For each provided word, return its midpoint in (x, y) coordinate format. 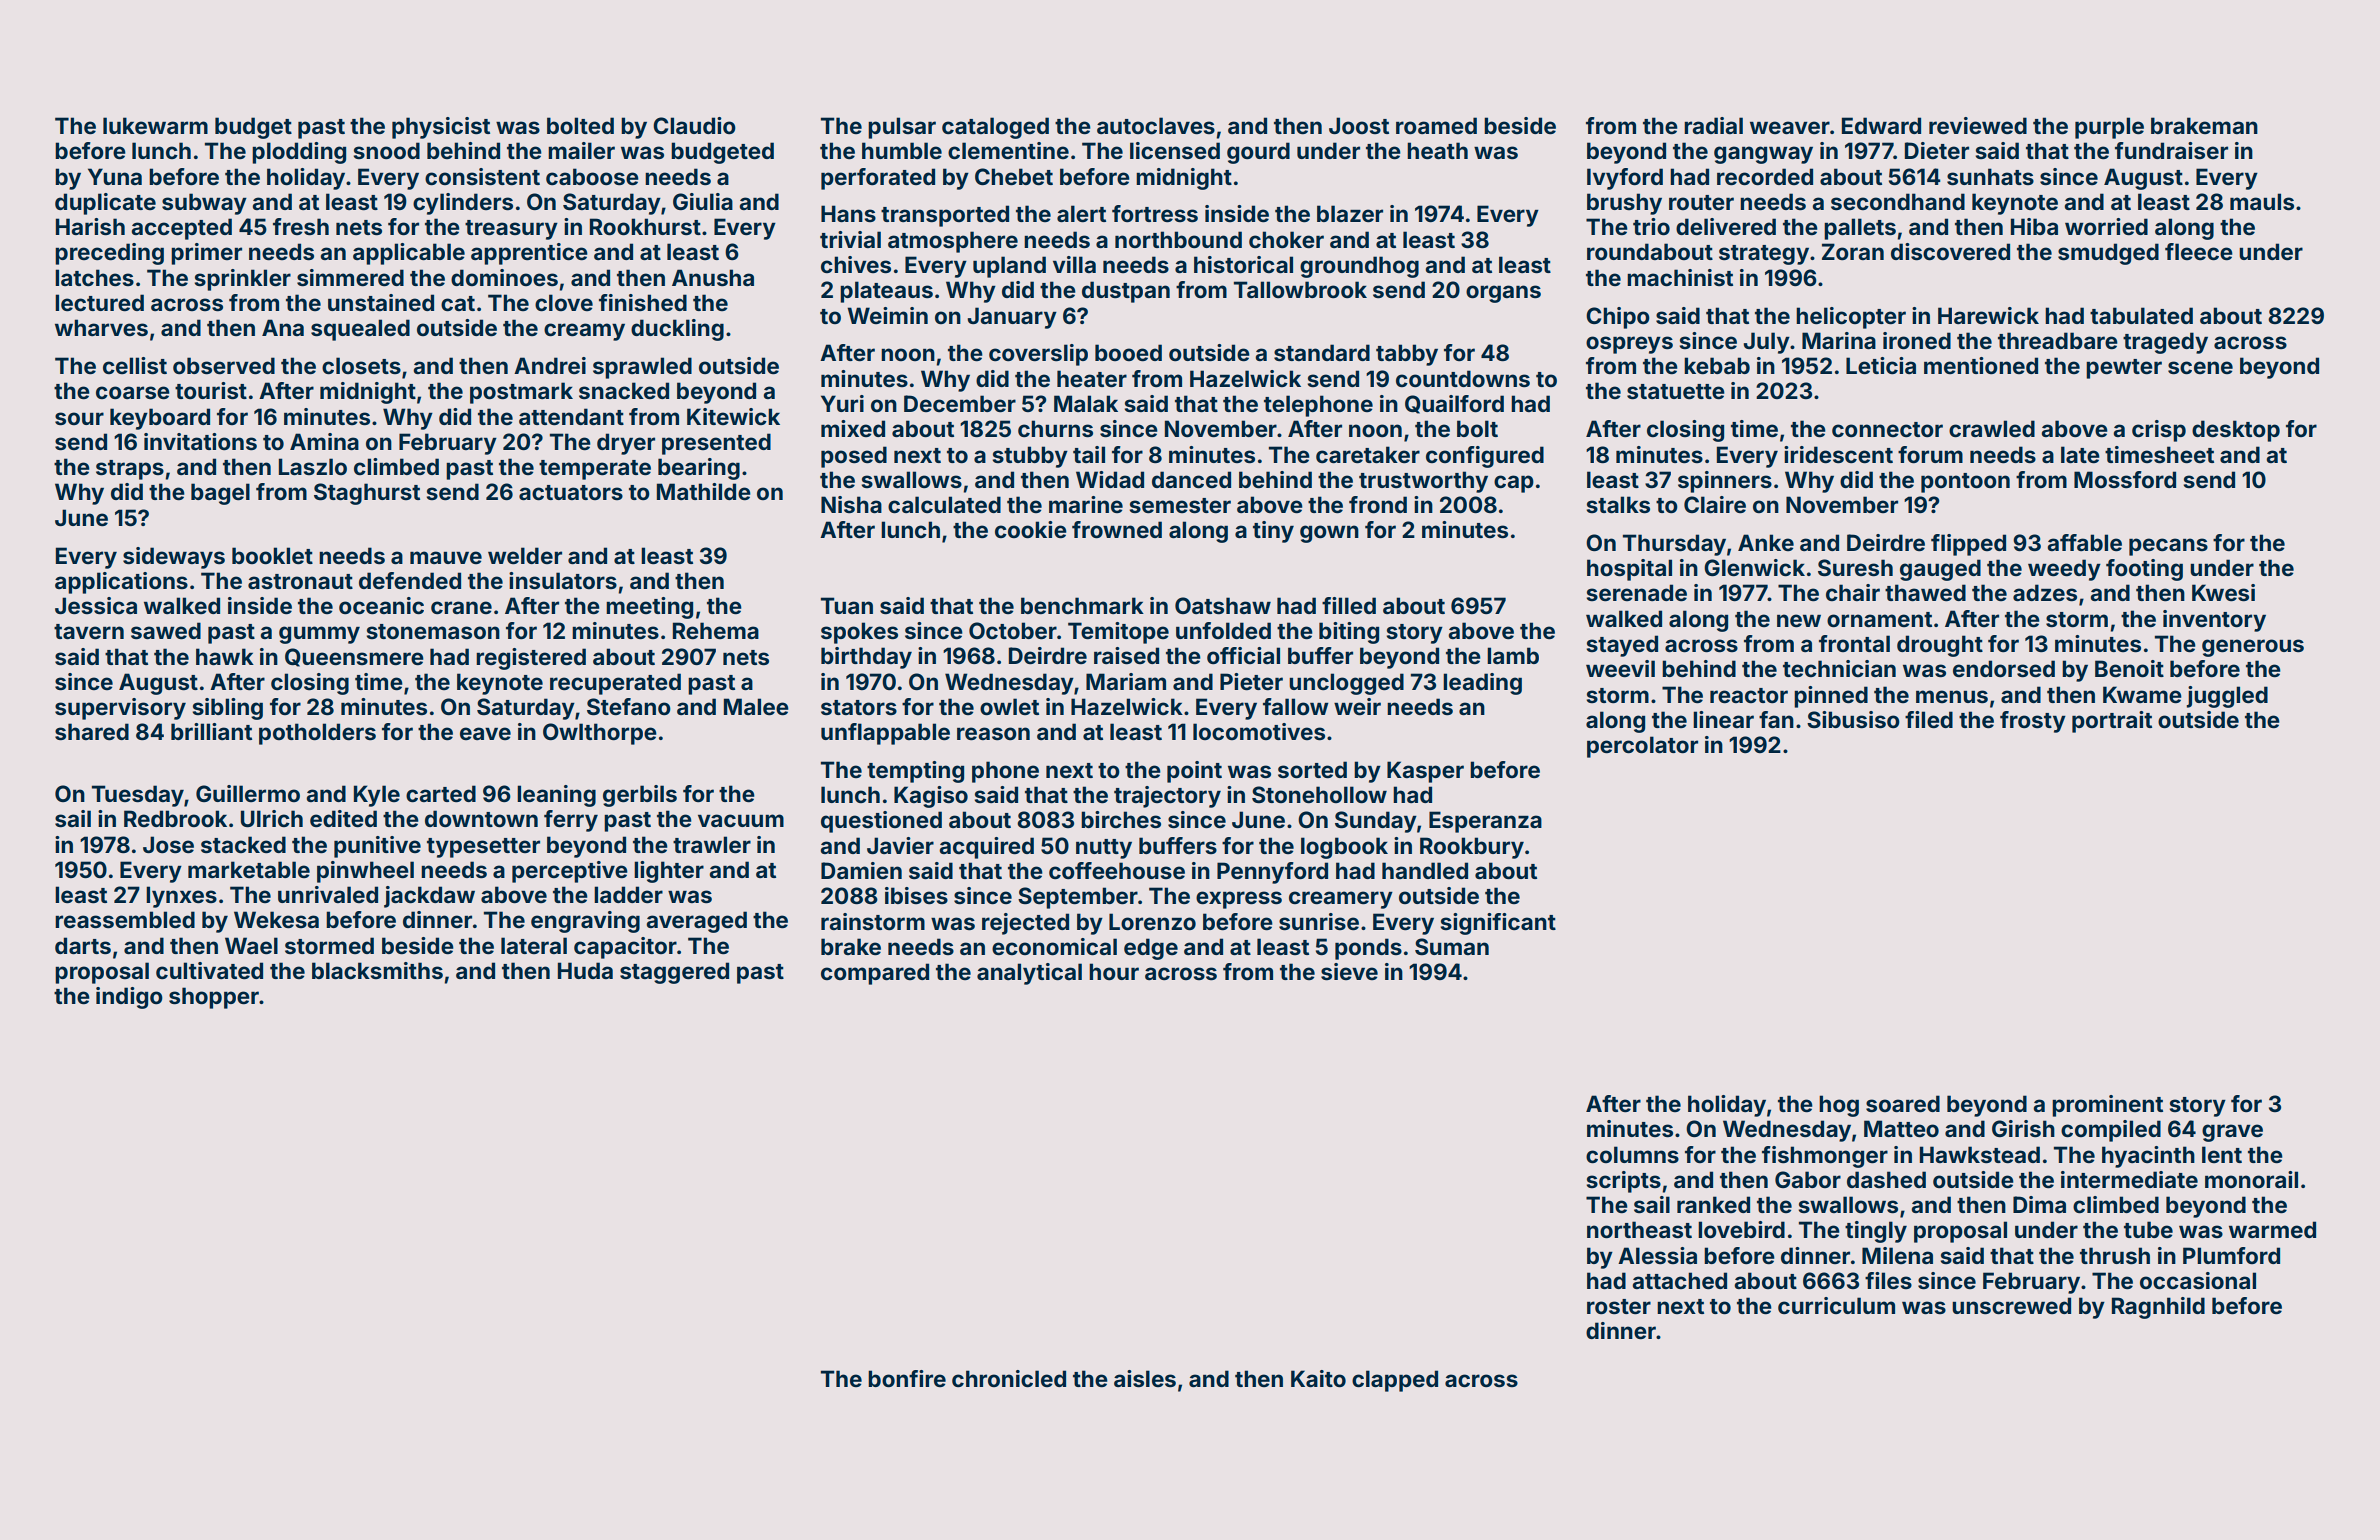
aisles (1145, 1379)
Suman (1452, 946)
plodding (299, 153)
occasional (2198, 1281)
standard (1322, 353)
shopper (214, 998)
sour (79, 419)
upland (1009, 267)
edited (343, 819)
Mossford (2125, 480)
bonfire (907, 1379)
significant (1498, 924)
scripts (1624, 1182)
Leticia (1881, 366)
